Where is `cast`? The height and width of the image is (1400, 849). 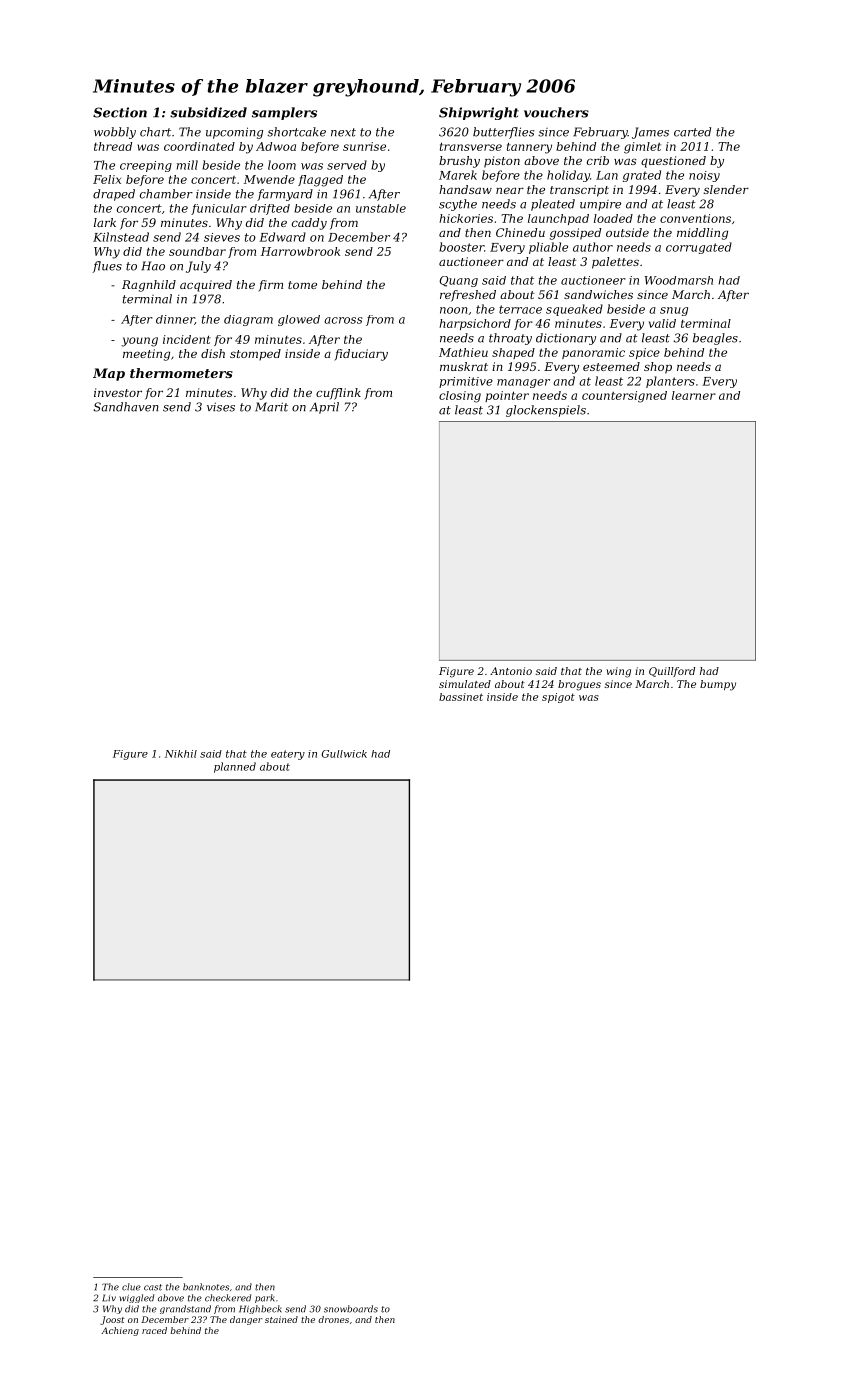
cast is located at coordinates (153, 1287).
